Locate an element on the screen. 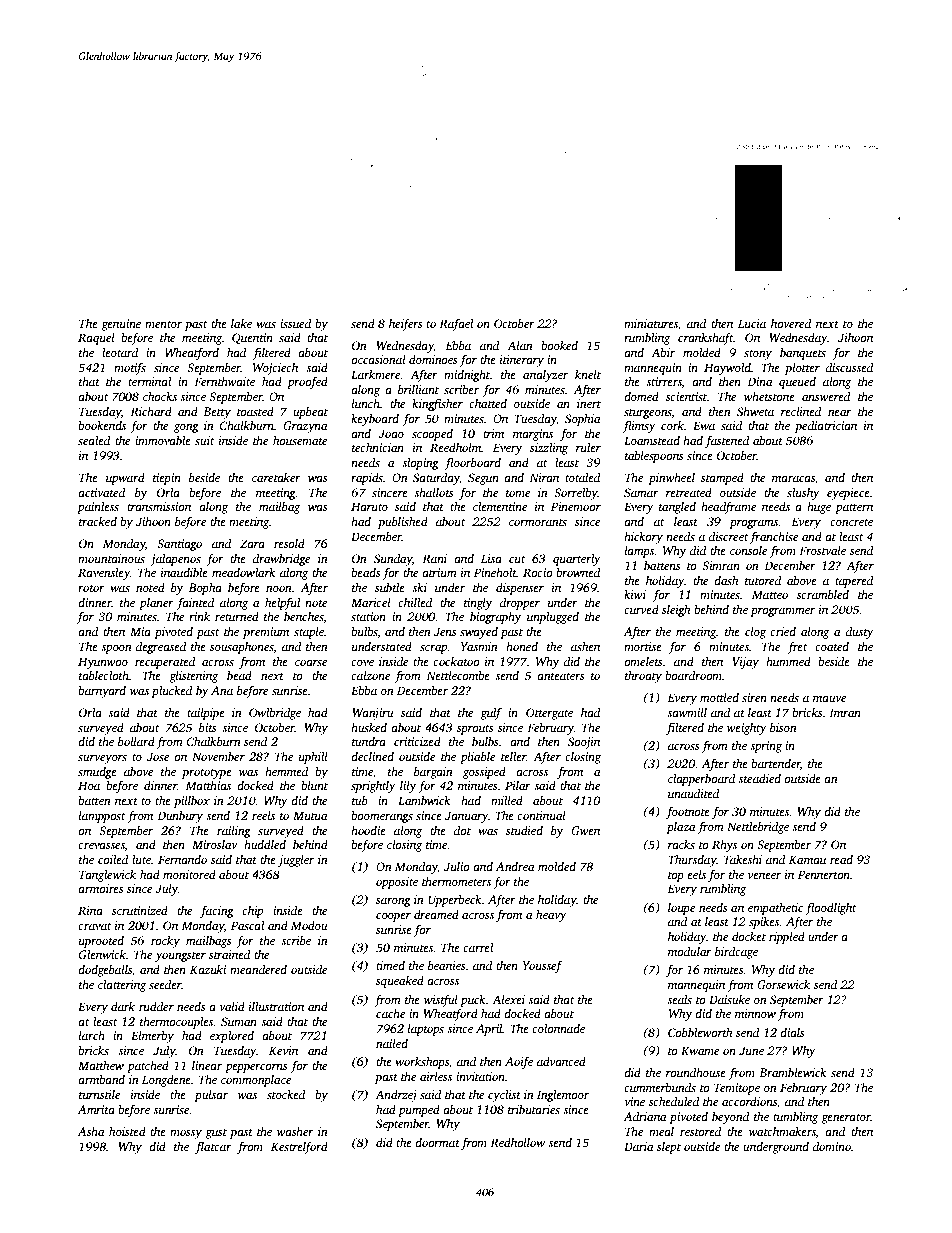  Gorsewick is located at coordinates (783, 984).
